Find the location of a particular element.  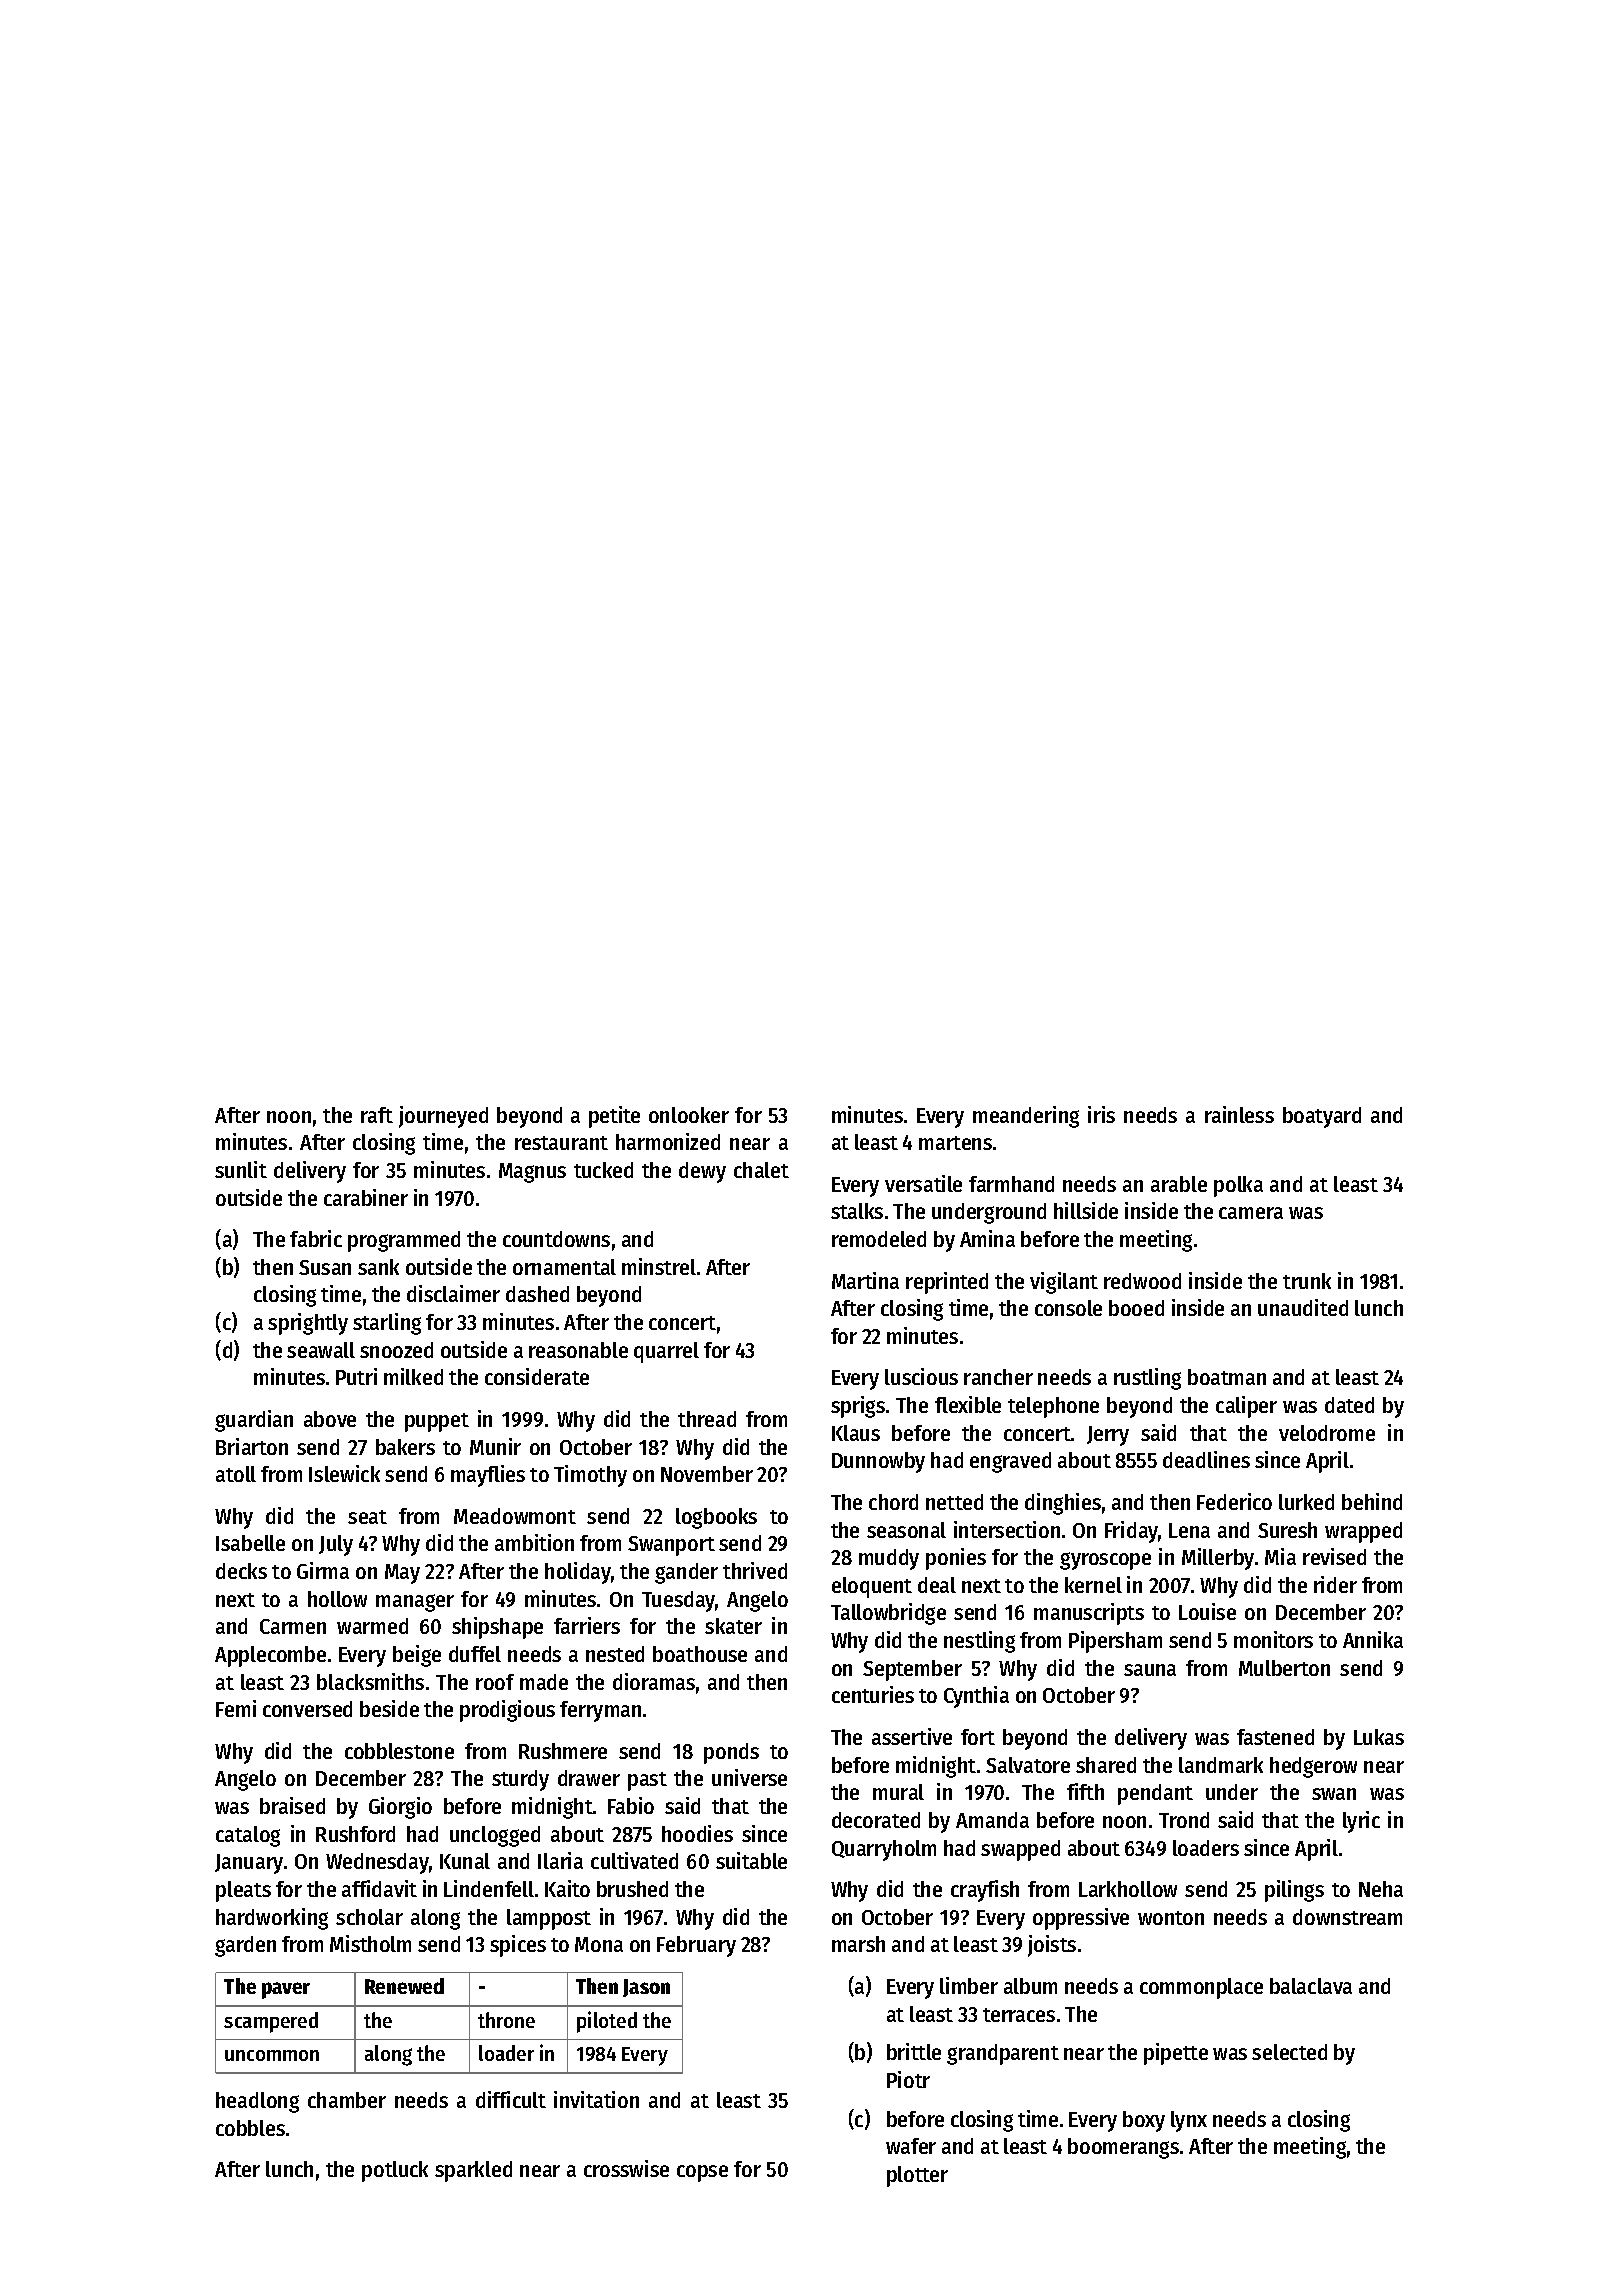

unaudited is located at coordinates (1303, 1307).
